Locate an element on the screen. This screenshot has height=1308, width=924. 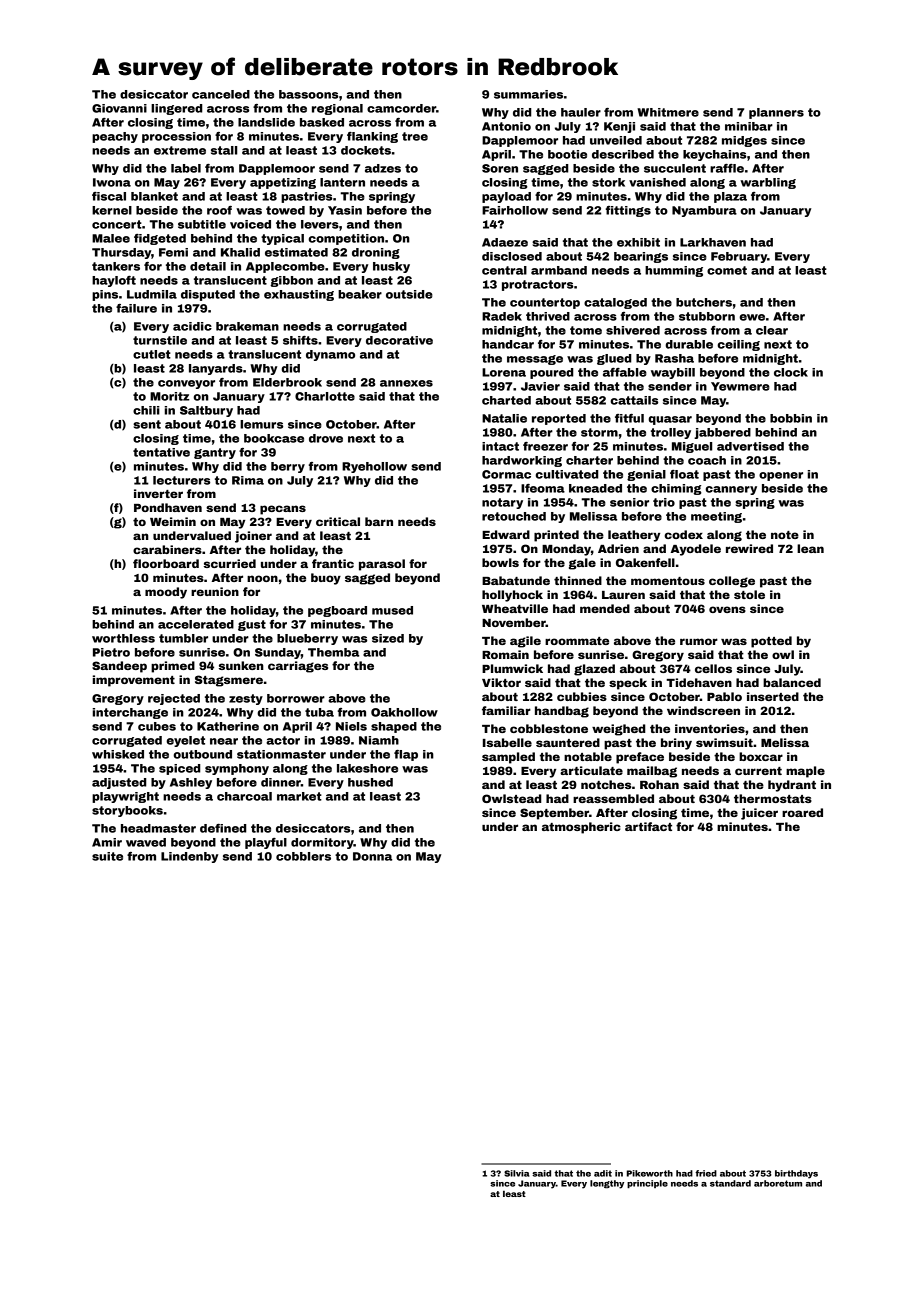
sent is located at coordinates (147, 424).
